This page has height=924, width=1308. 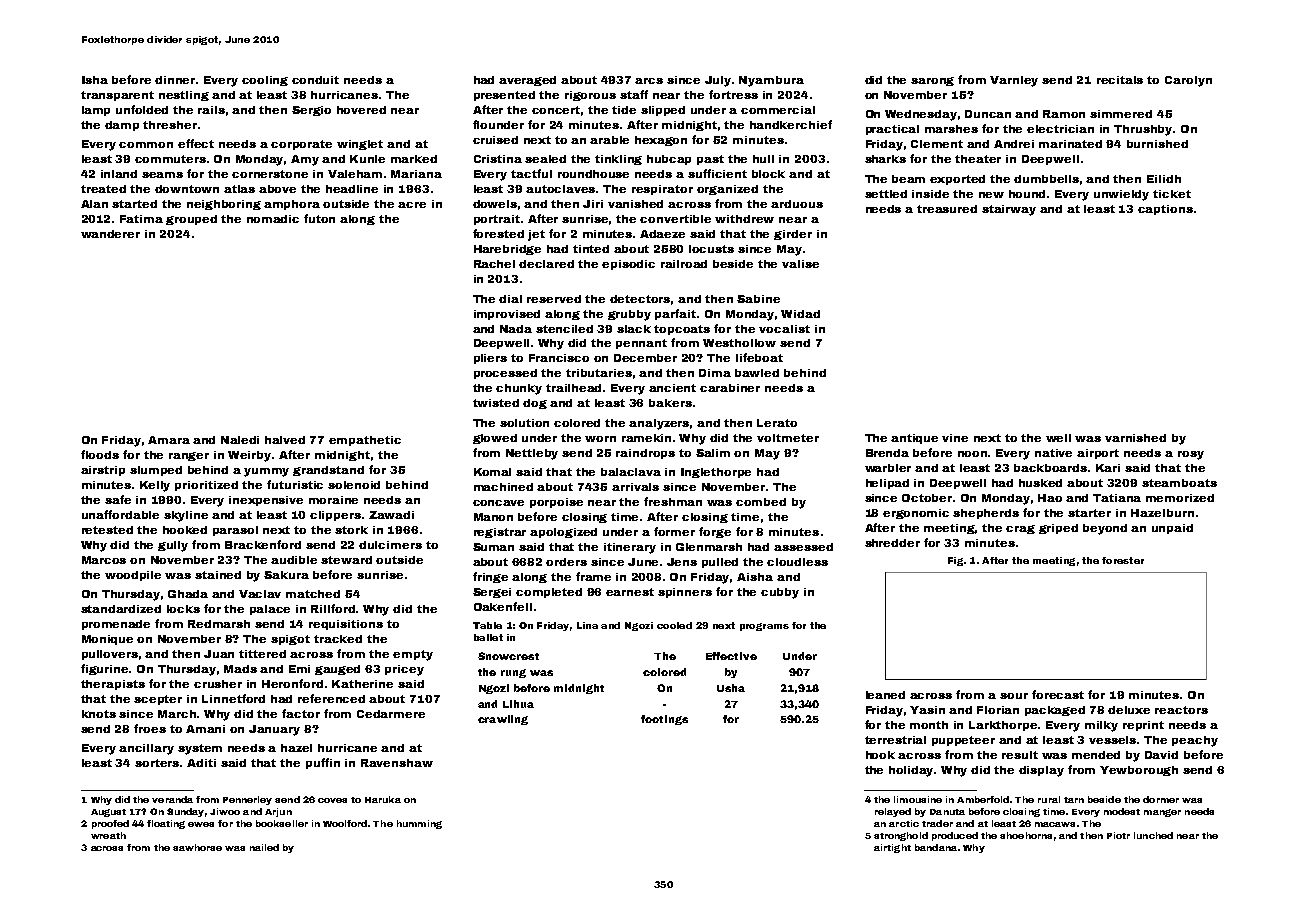 I want to click on jet, so click(x=536, y=235).
